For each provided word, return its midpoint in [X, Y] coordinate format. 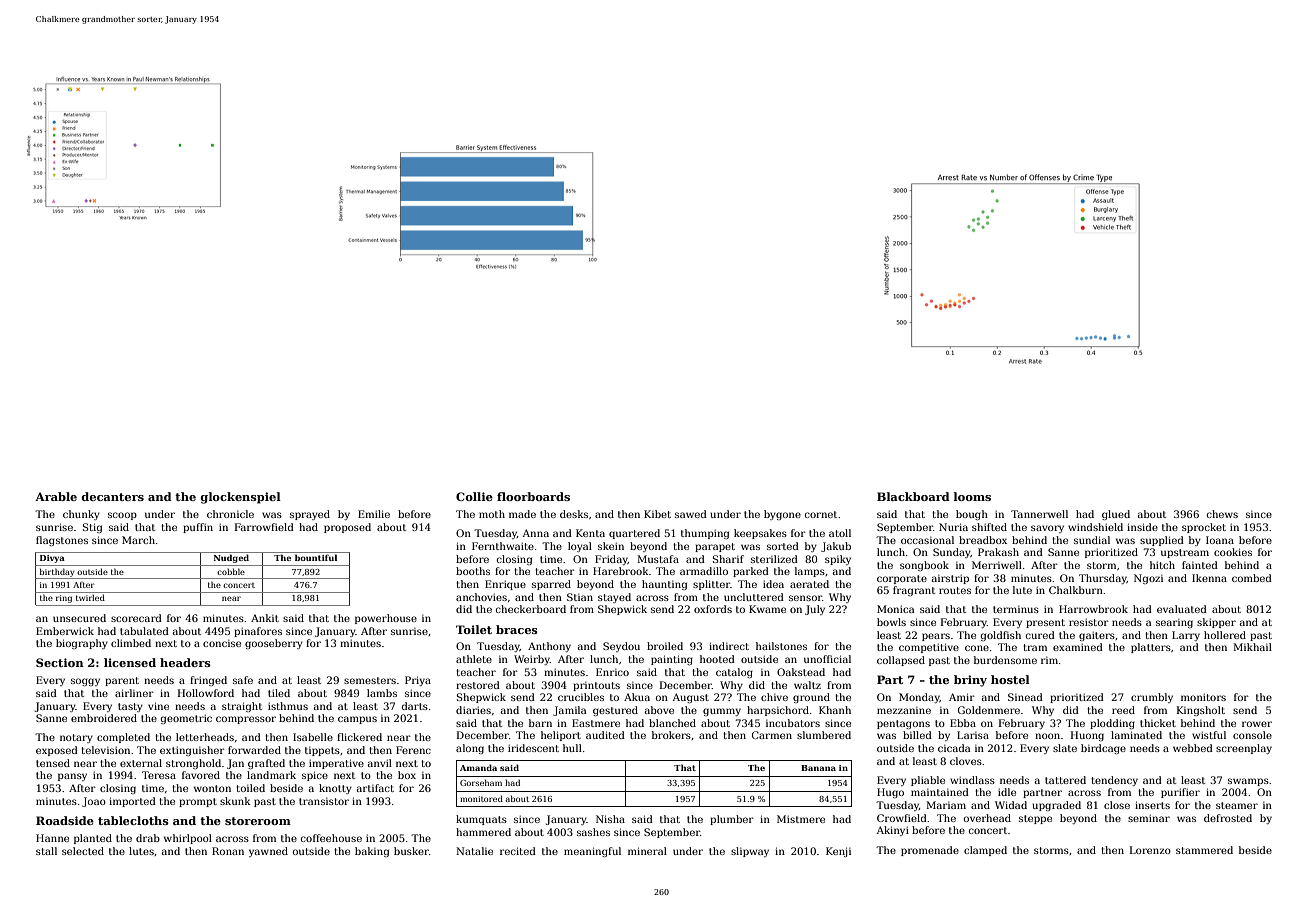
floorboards [533, 496]
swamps [1248, 782]
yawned [268, 852]
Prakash [998, 552]
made [522, 514]
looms [972, 496]
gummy [722, 712]
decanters [112, 496]
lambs [382, 693]
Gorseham [481, 782]
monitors [1203, 697]
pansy [72, 777]
